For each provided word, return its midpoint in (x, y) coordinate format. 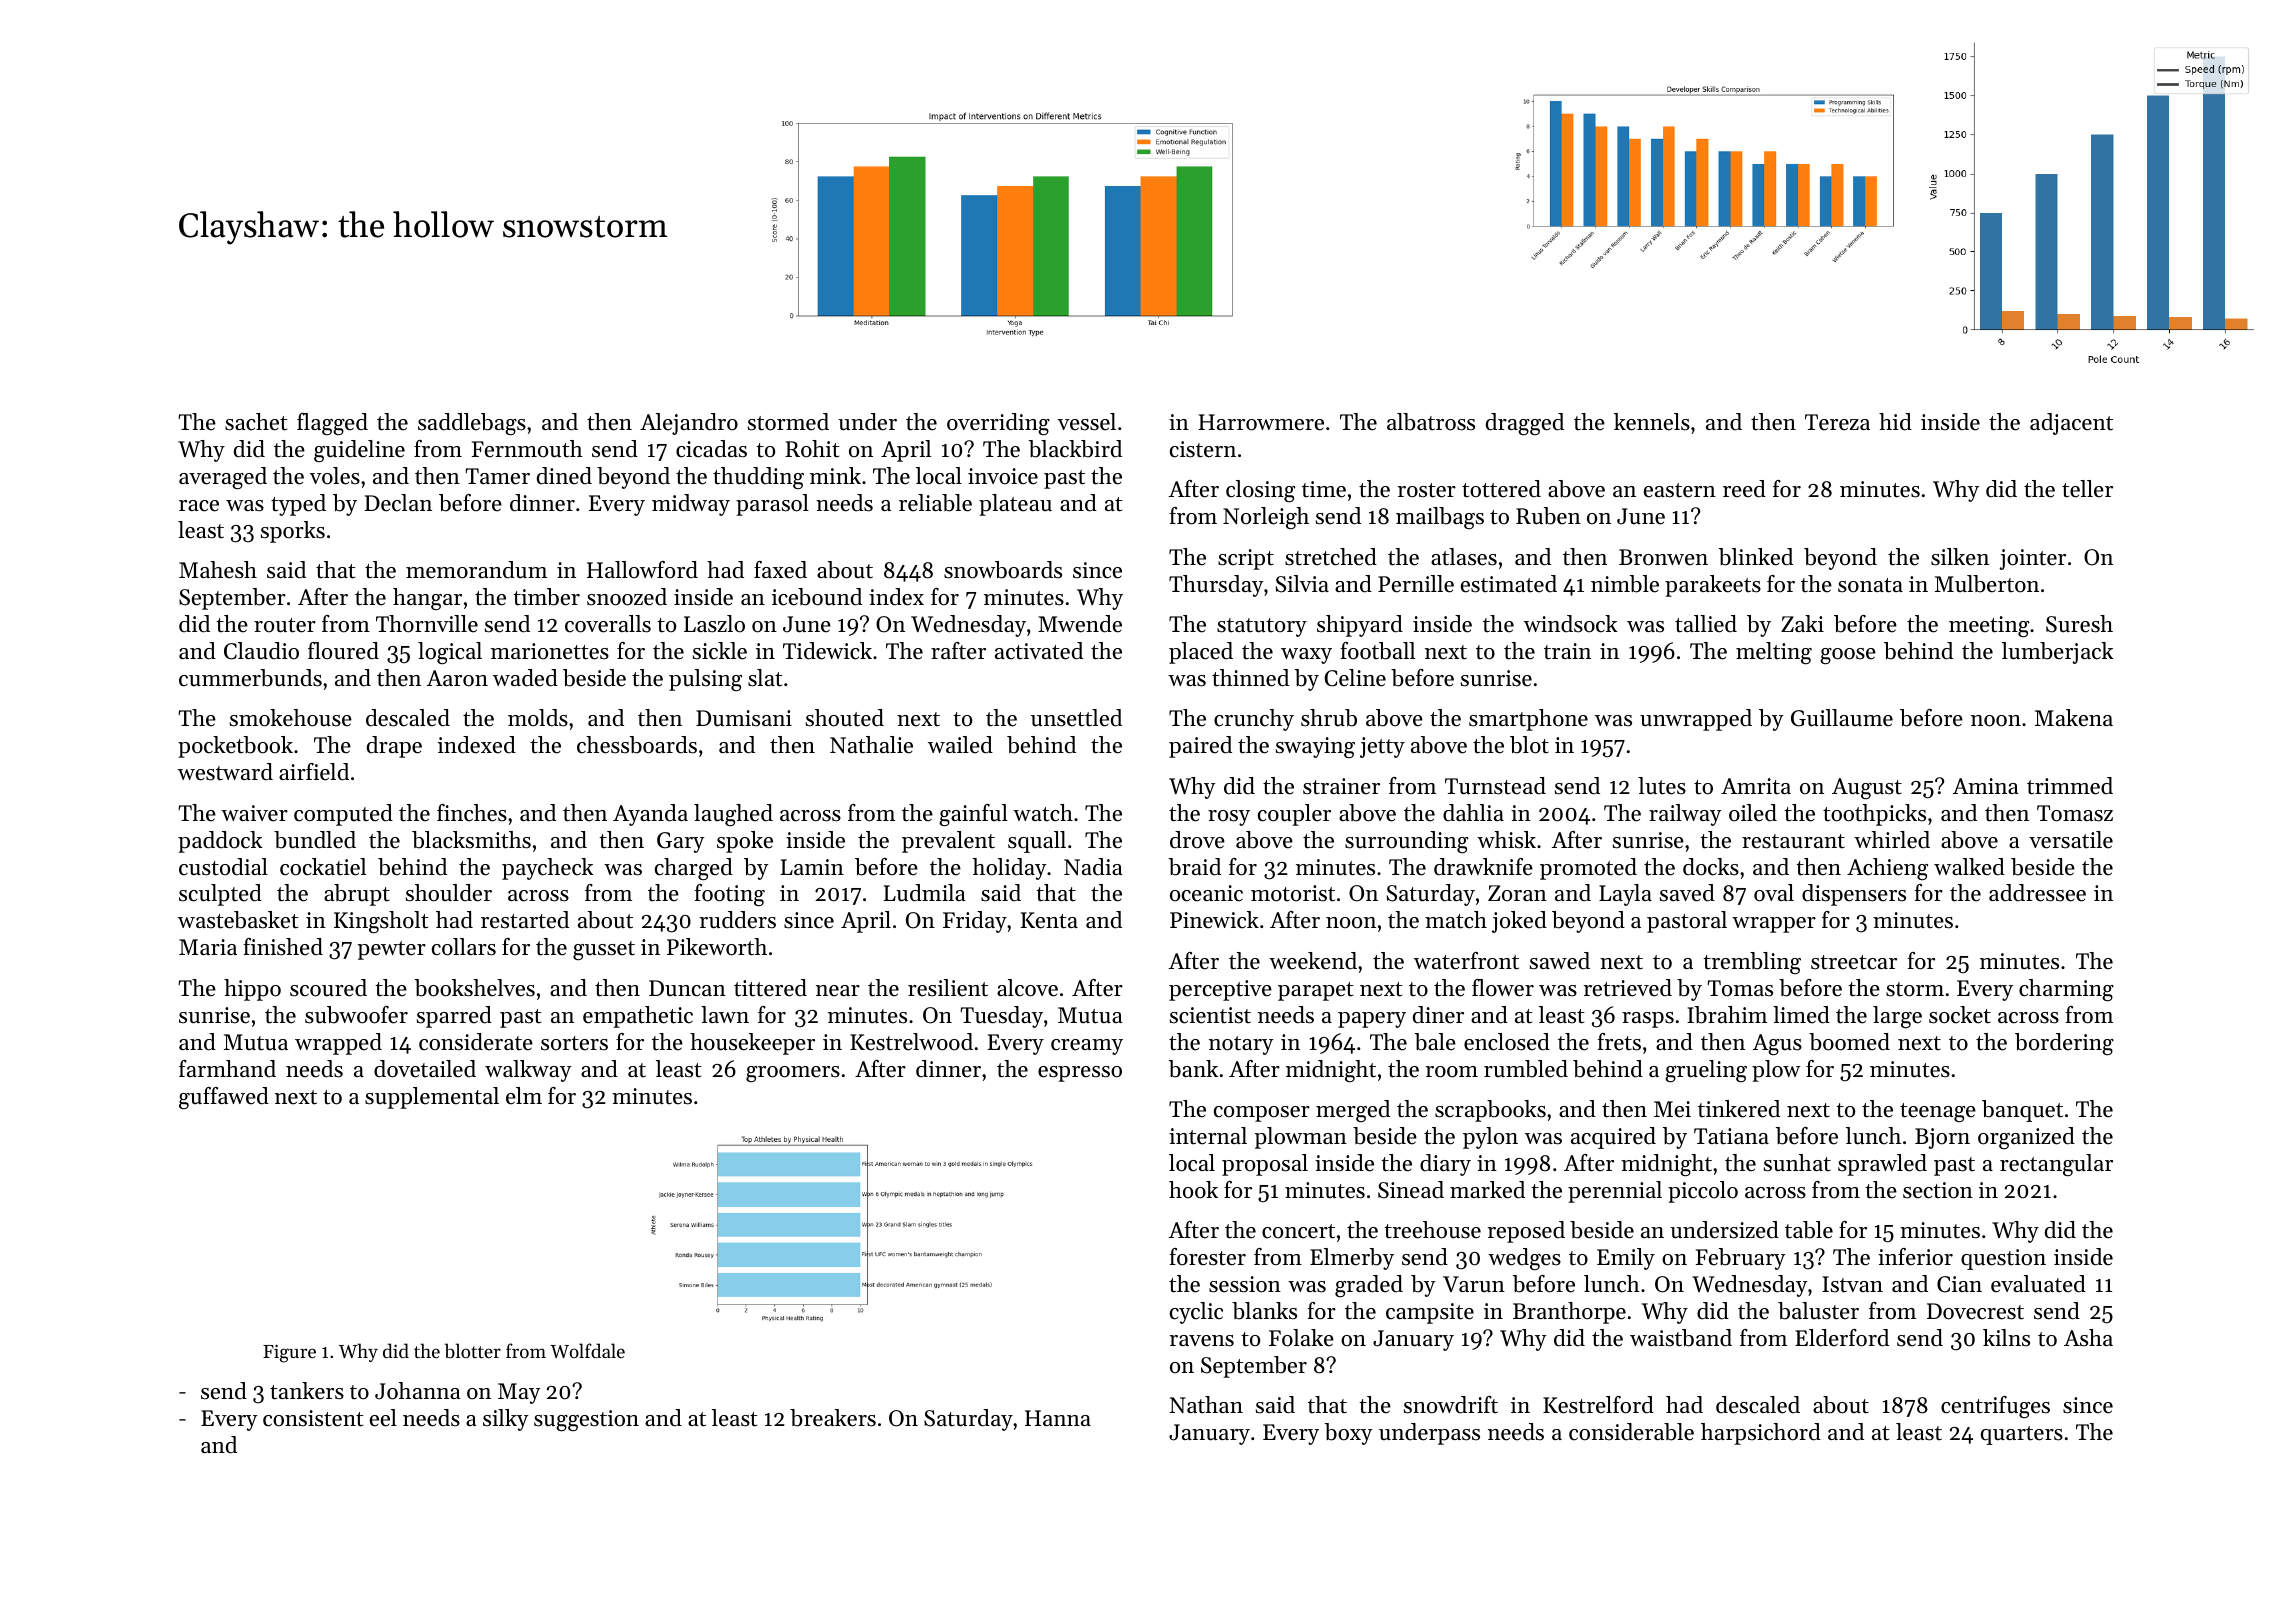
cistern (1203, 449)
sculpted (220, 895)
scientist (1210, 1015)
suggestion (586, 1420)
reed (1744, 489)
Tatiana (1731, 1136)
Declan (398, 503)
